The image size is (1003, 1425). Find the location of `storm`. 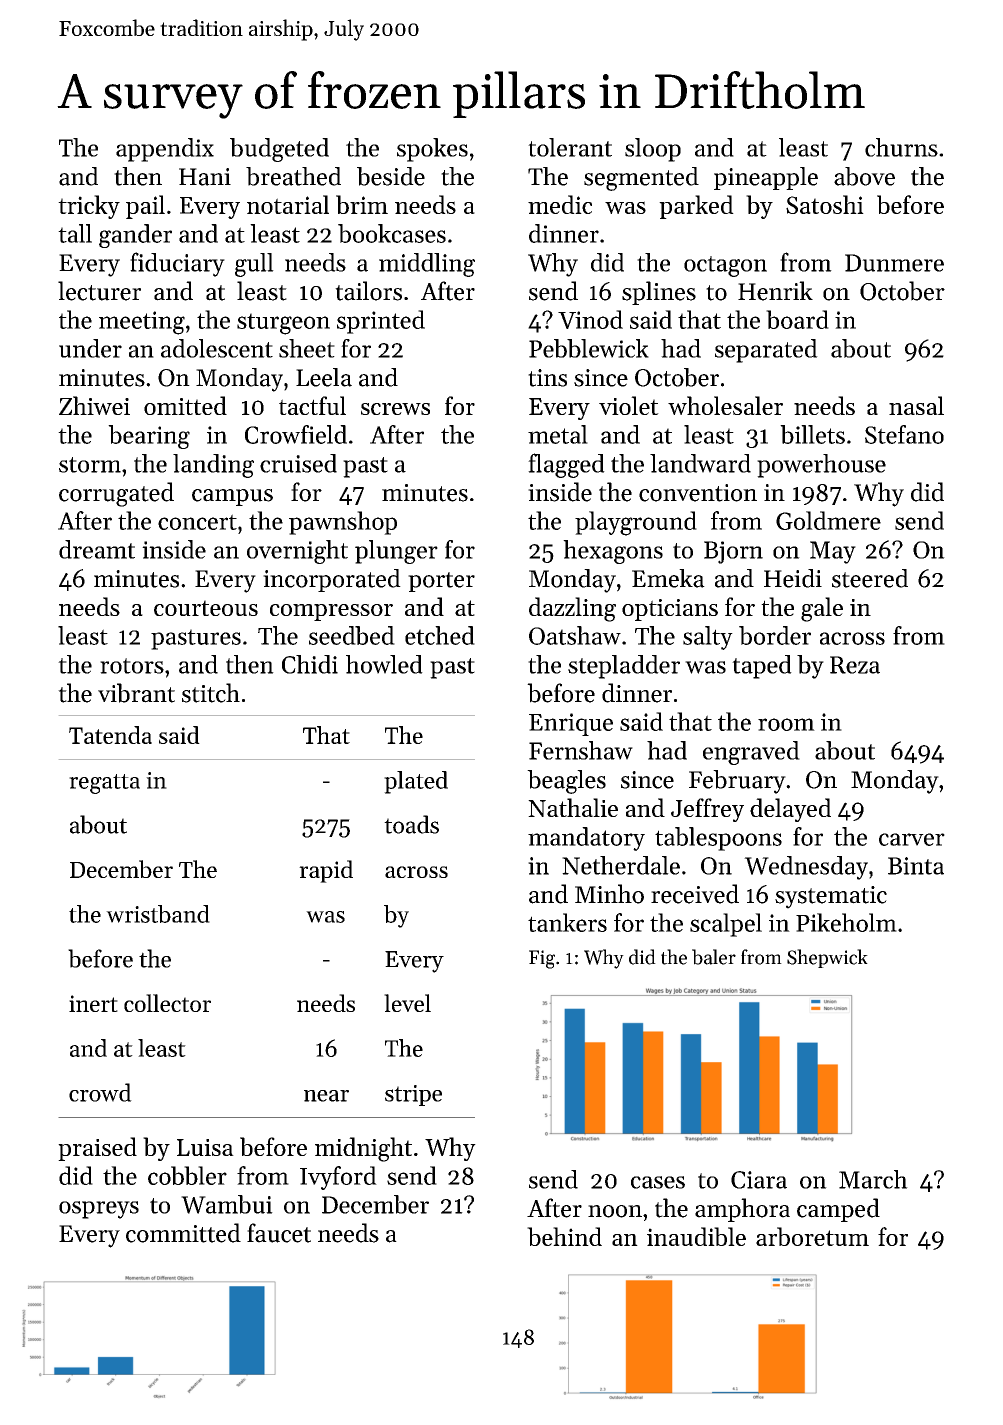

storm is located at coordinates (90, 465).
